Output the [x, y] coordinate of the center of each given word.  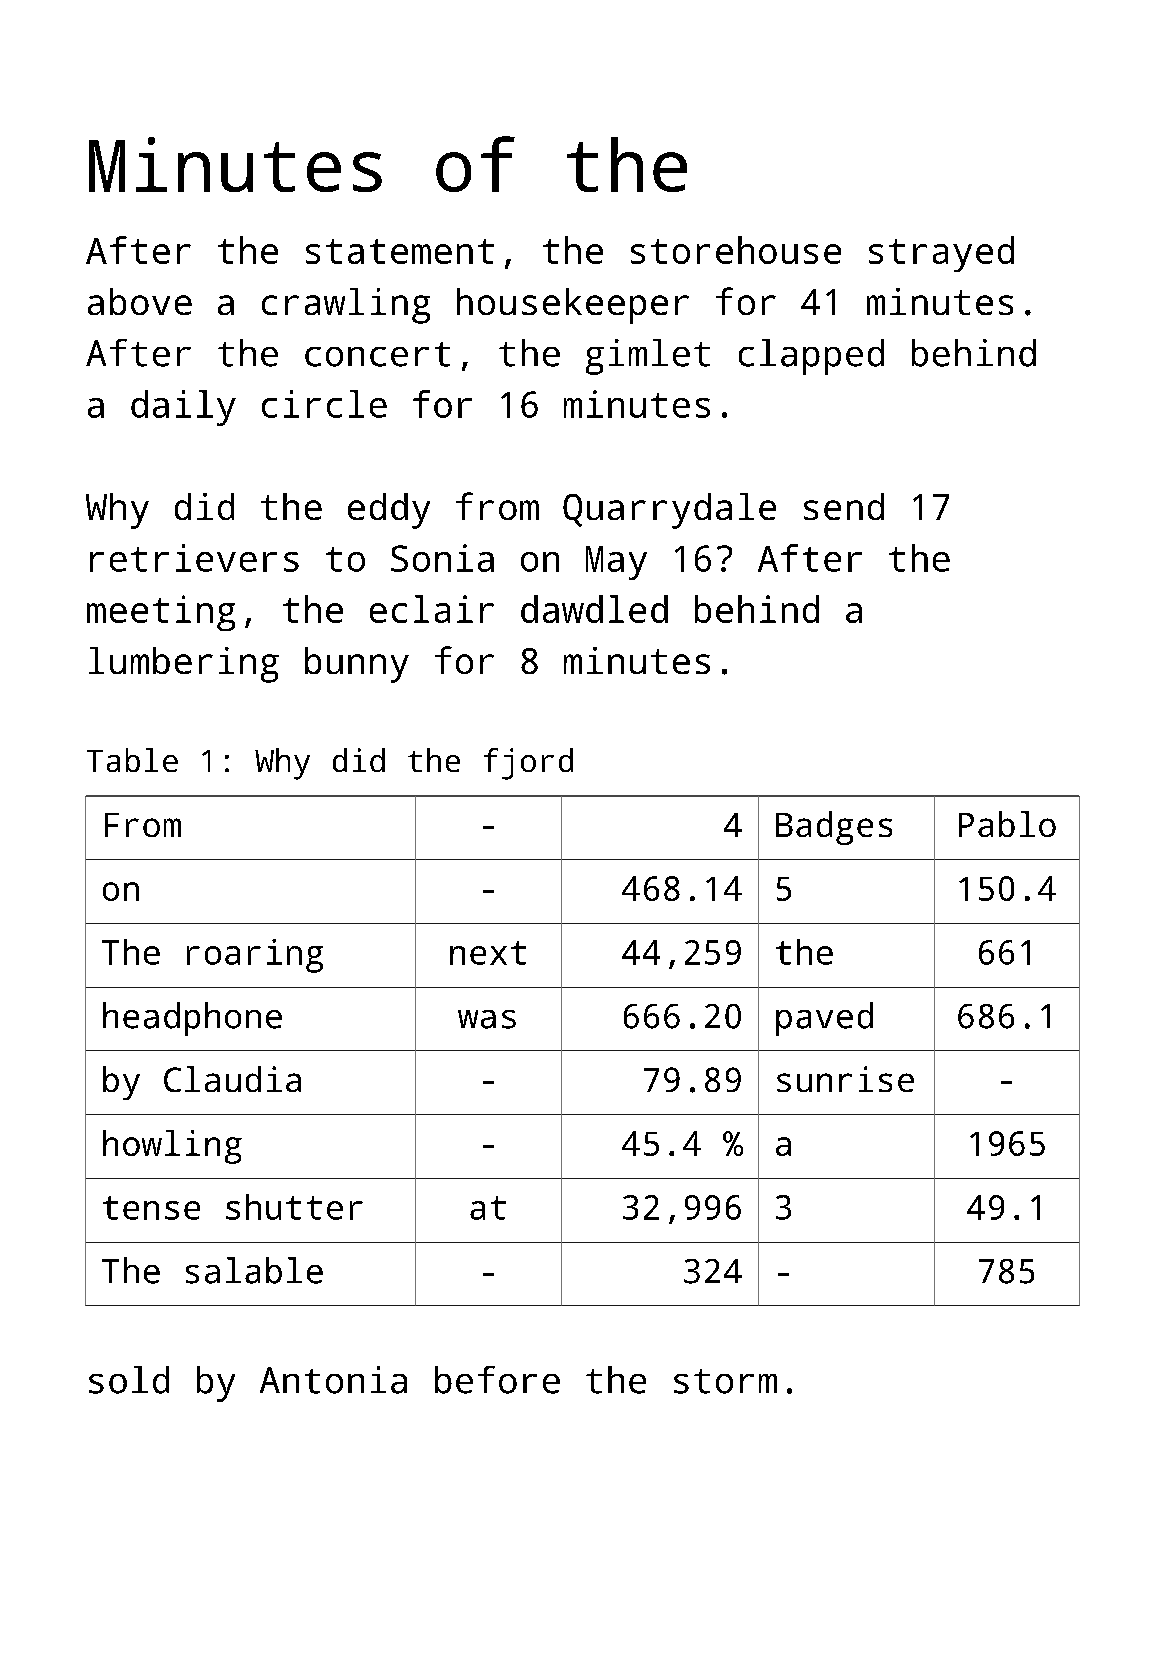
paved [824, 1019]
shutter [294, 1207]
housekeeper [573, 306]
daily [183, 408]
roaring [255, 956]
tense [151, 1208]
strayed [941, 254]
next [488, 953]
